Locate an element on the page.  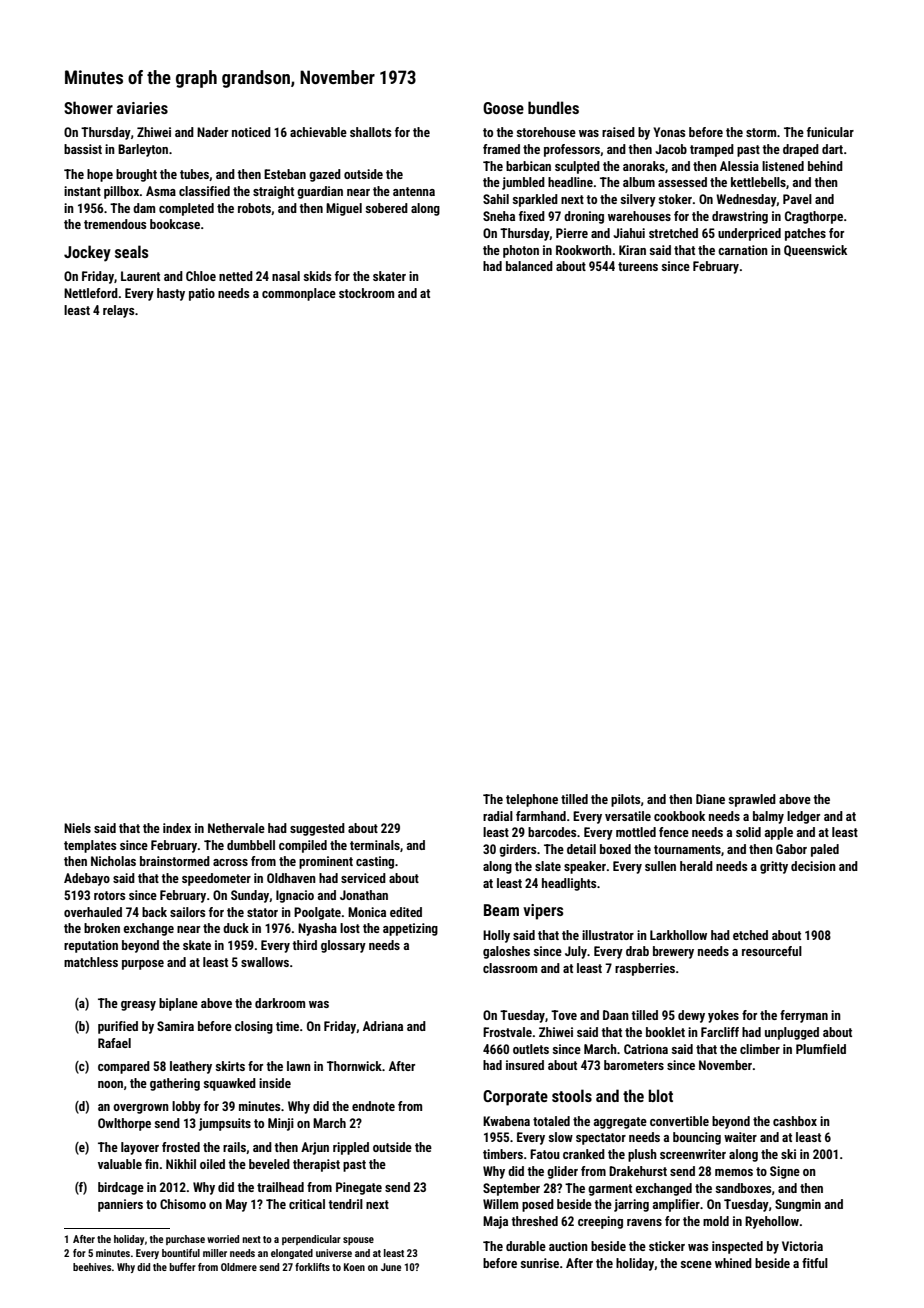
pilots is located at coordinates (625, 800).
